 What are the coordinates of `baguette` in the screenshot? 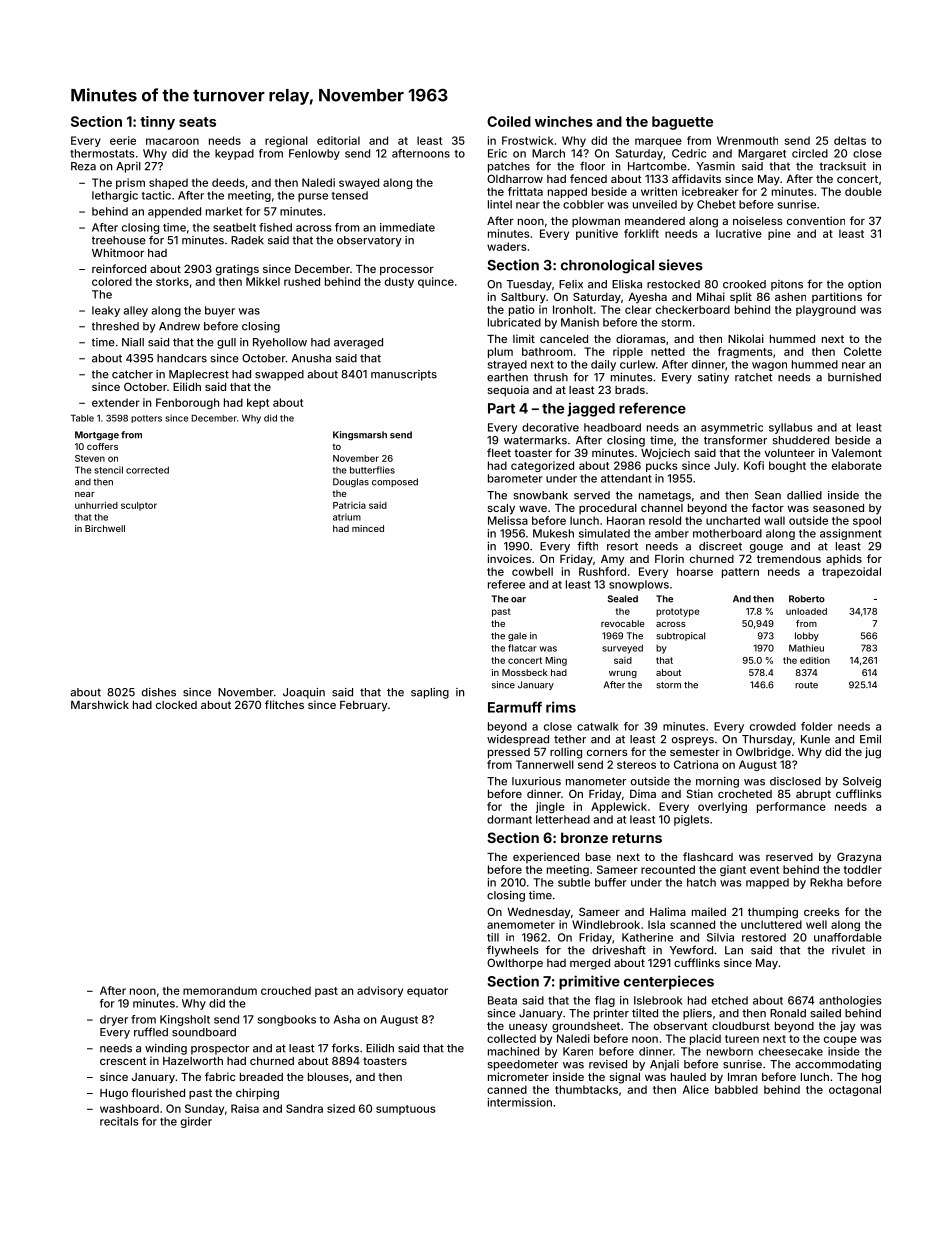 It's located at (682, 123).
